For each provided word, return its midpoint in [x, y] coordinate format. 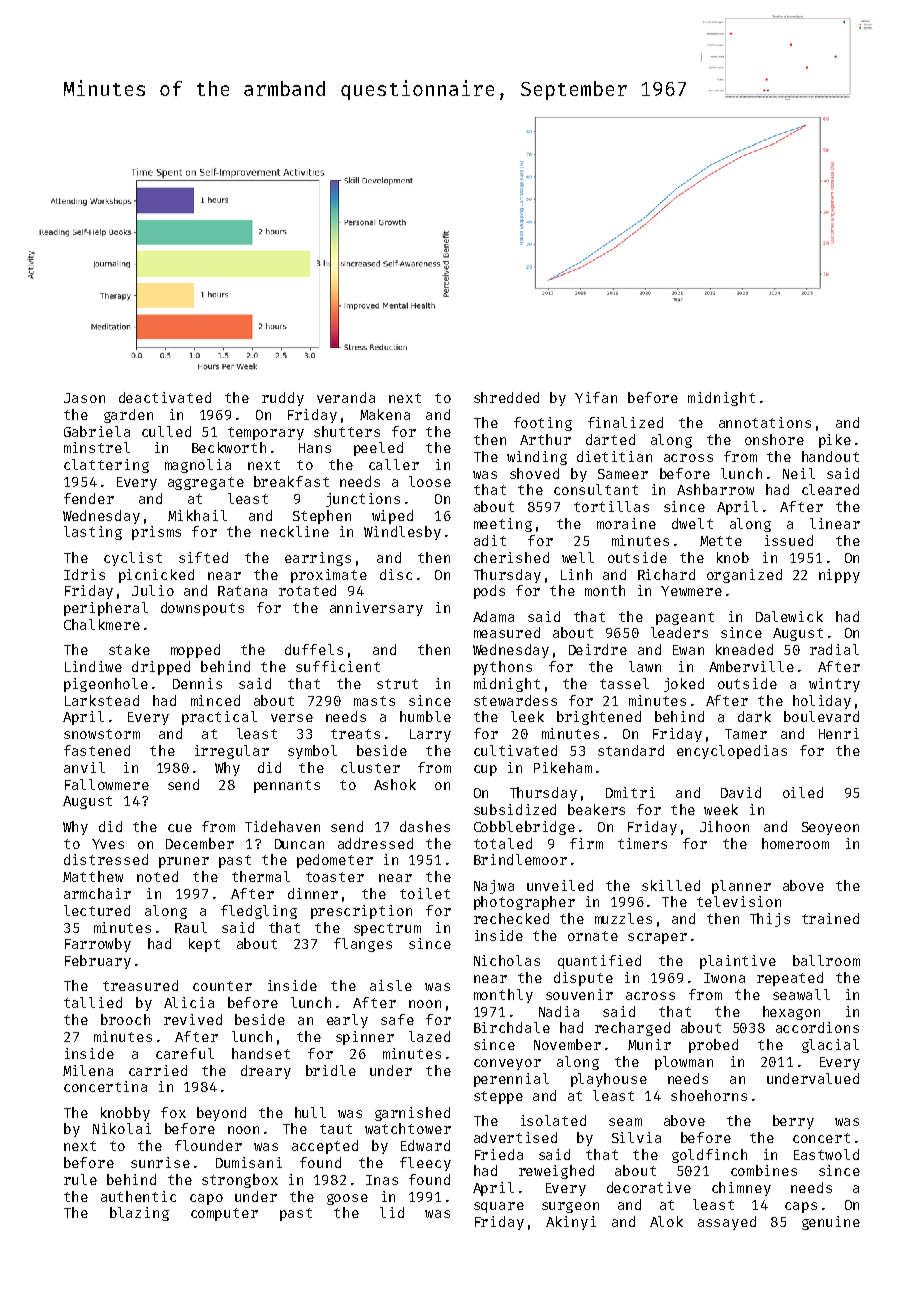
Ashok [395, 784]
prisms [156, 533]
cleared [830, 489]
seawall [801, 994]
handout [830, 456]
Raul [191, 927]
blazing [139, 1214]
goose [347, 1199]
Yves [108, 844]
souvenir [579, 994]
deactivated [165, 397]
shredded [506, 397]
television [739, 901]
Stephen [322, 517]
